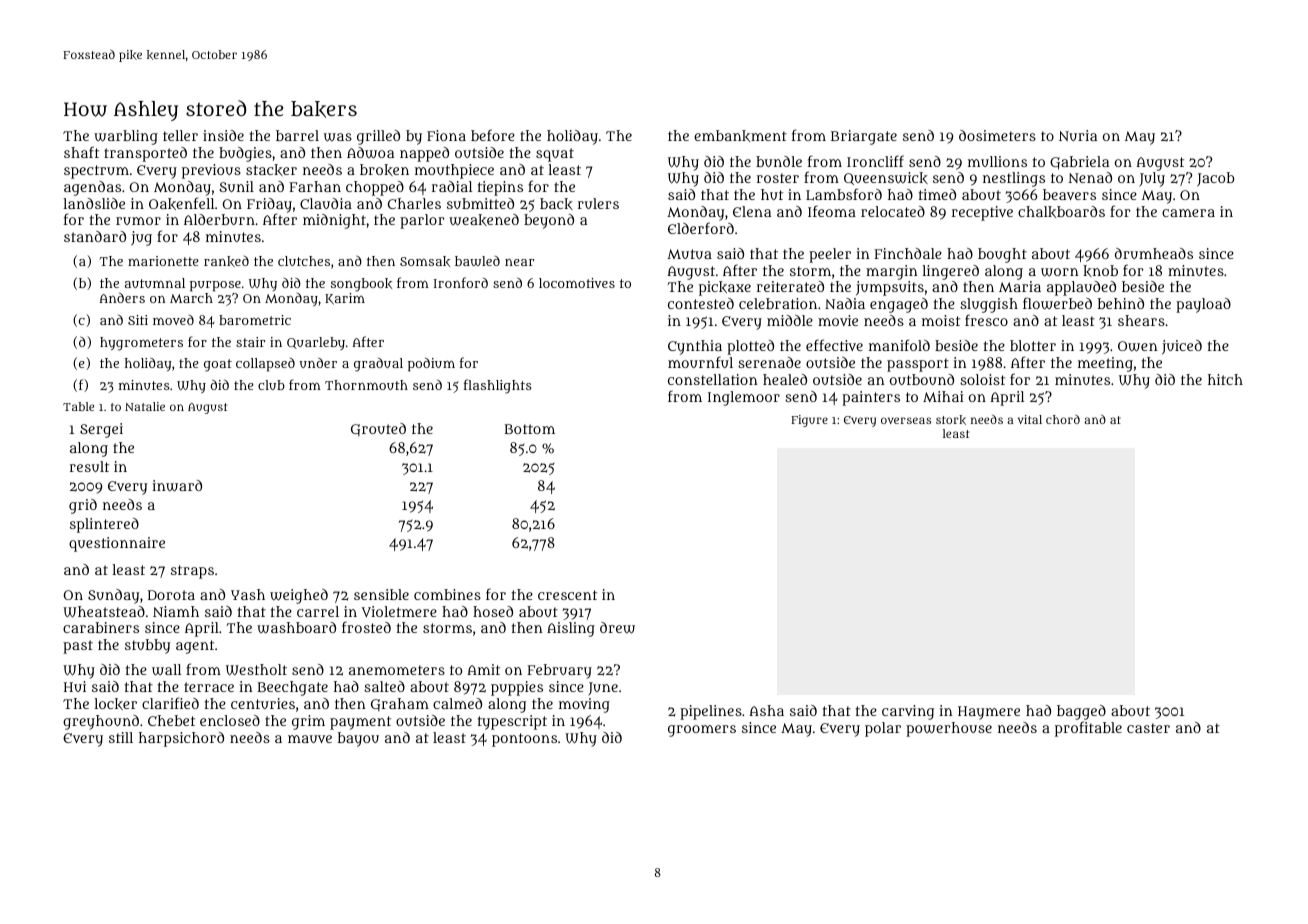 The height and width of the screenshot is (924, 1308). I want to click on stork, so click(951, 420).
